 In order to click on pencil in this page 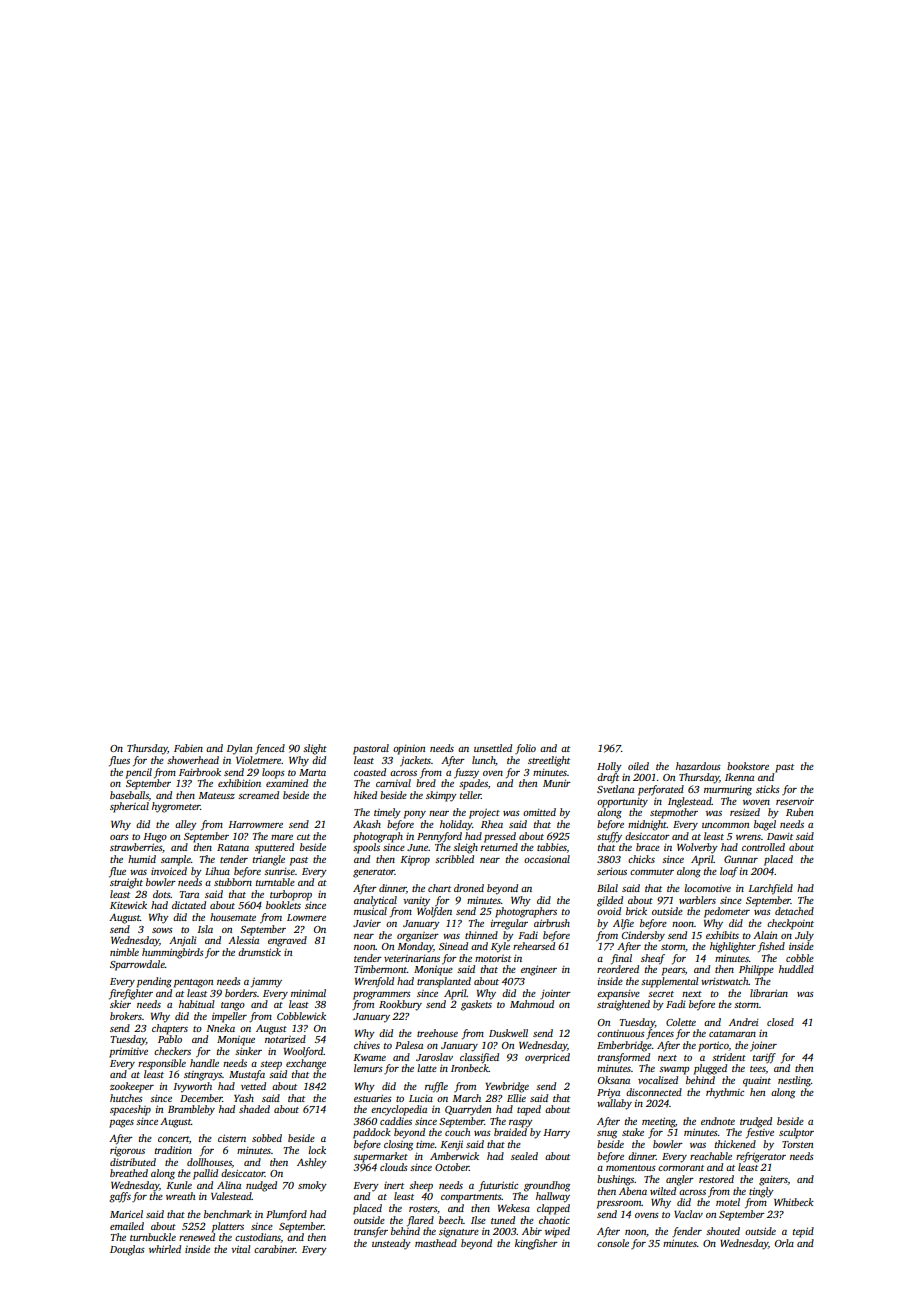, I will do `click(139, 773)`.
